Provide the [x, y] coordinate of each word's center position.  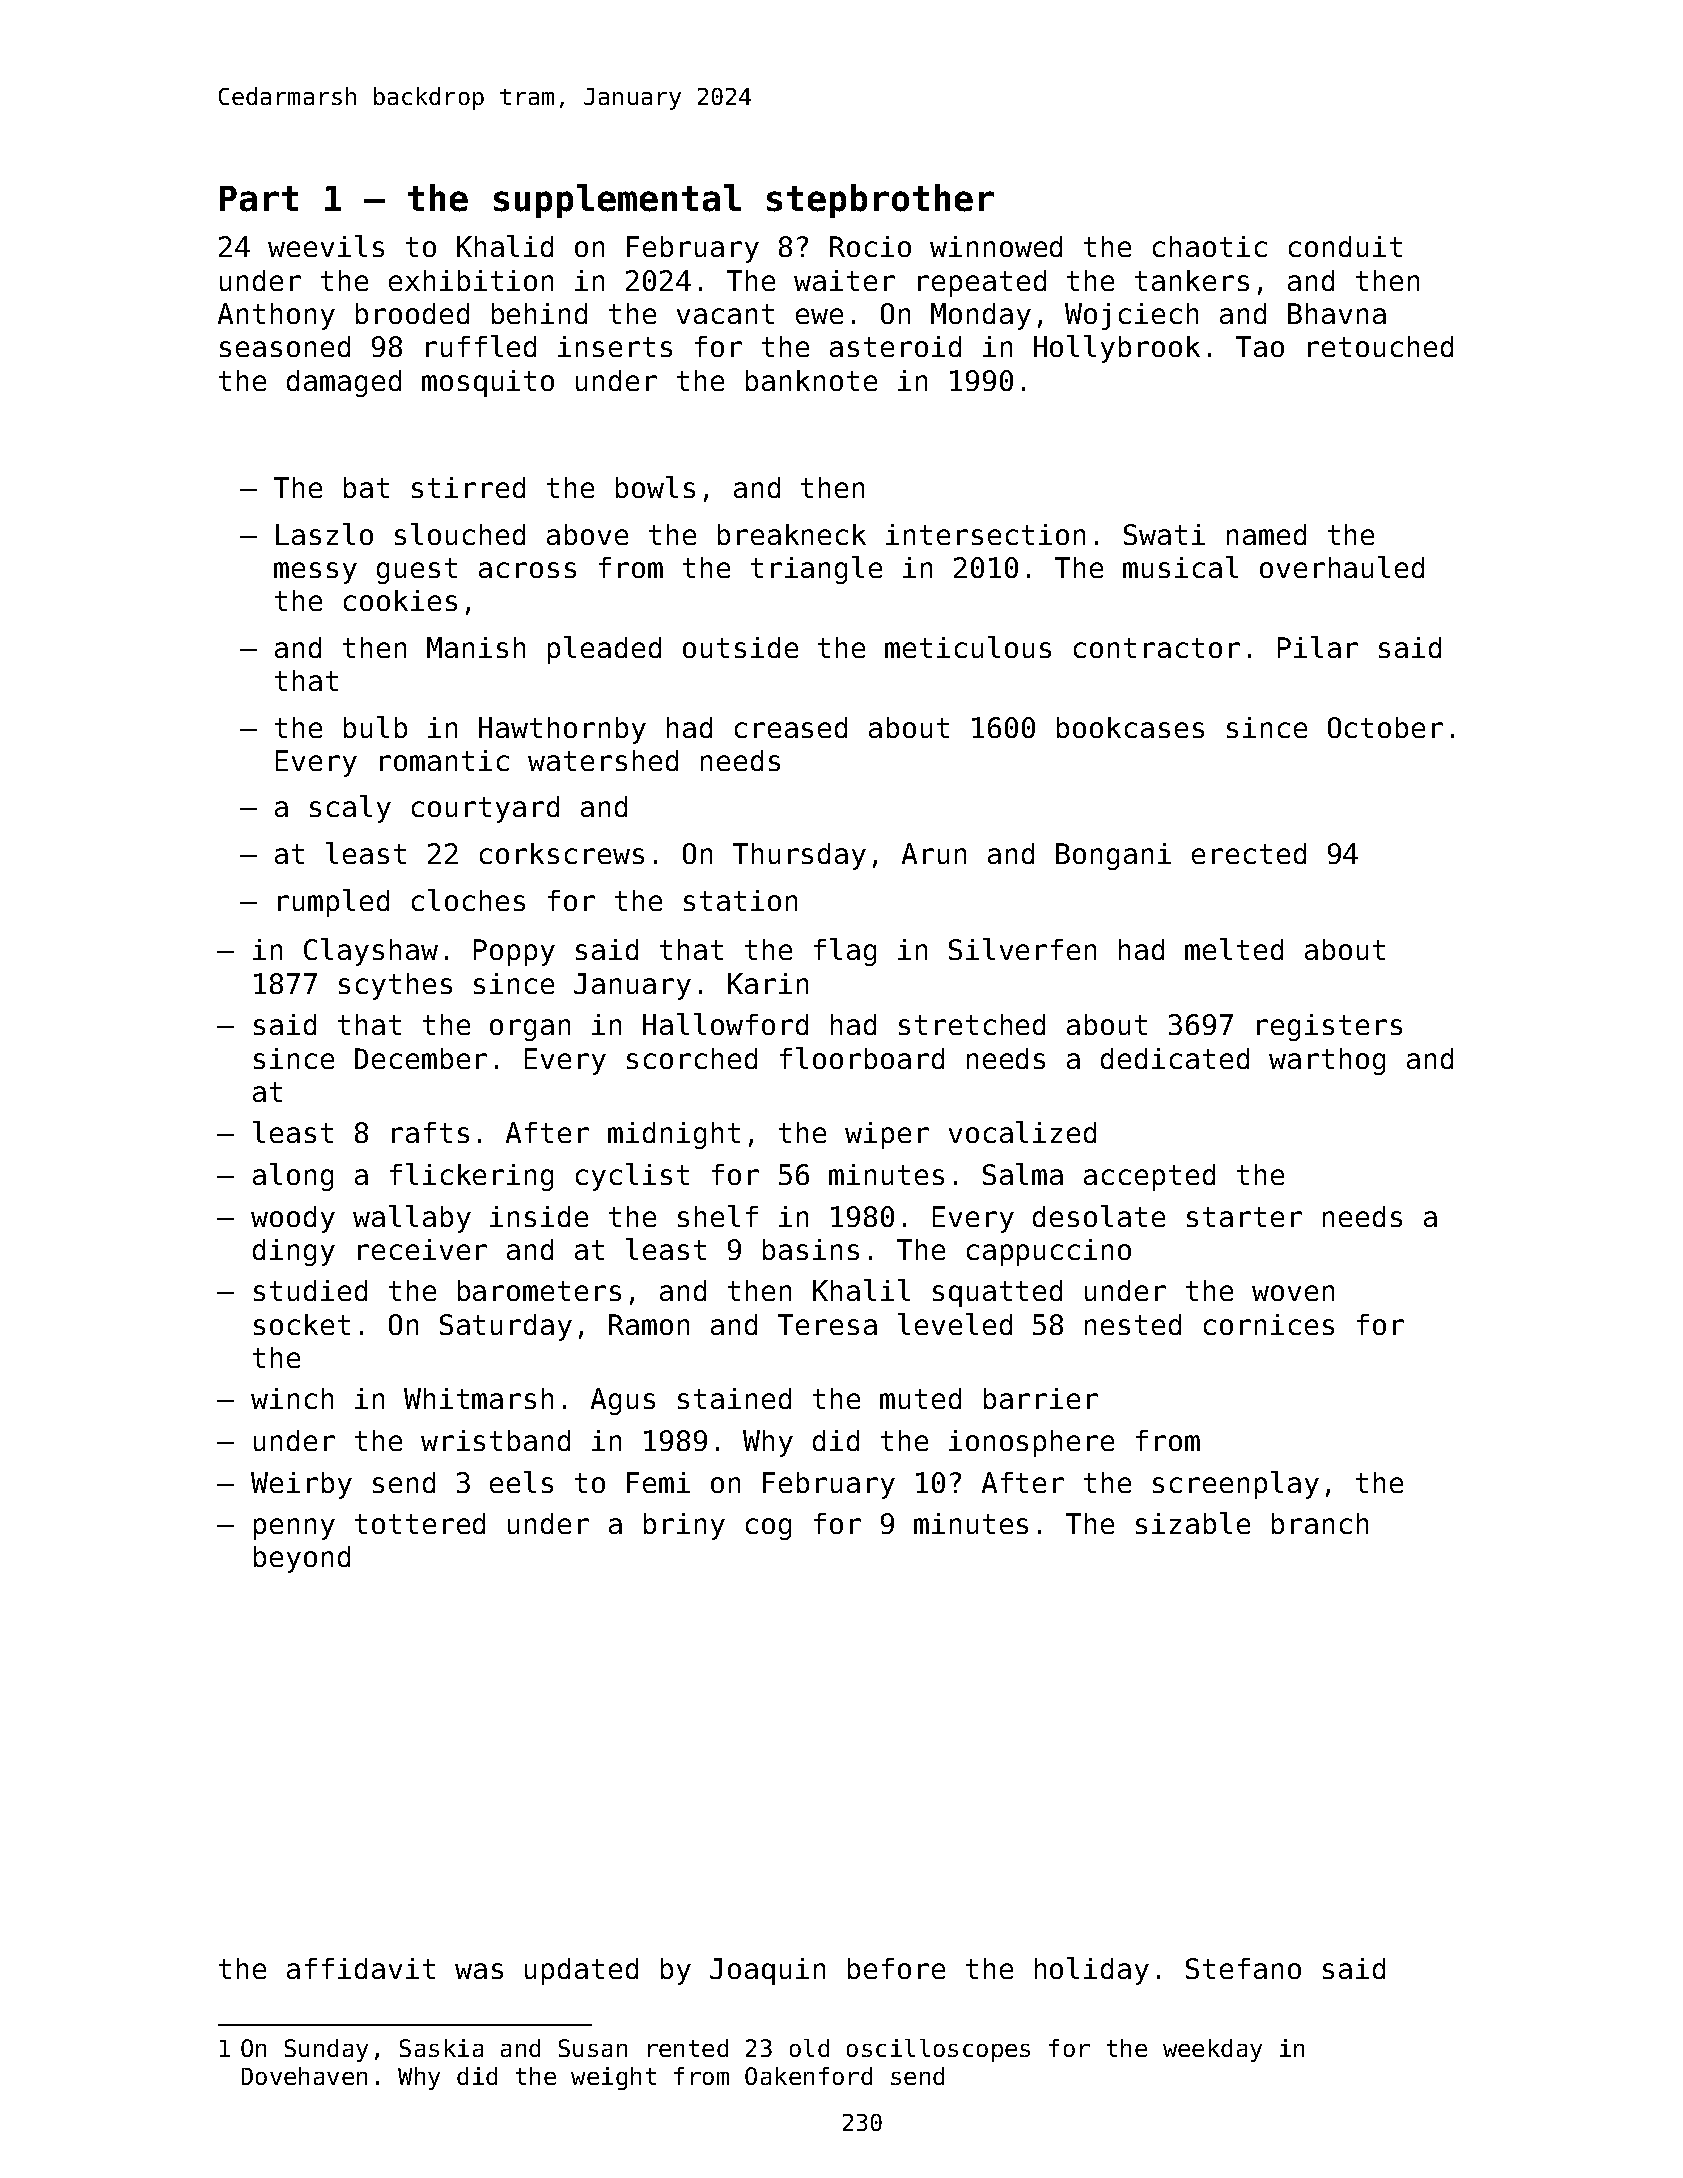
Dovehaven [304, 2076]
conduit [1345, 246]
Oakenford [808, 2076]
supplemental [617, 201]
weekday [1212, 2050]
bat [366, 487]
